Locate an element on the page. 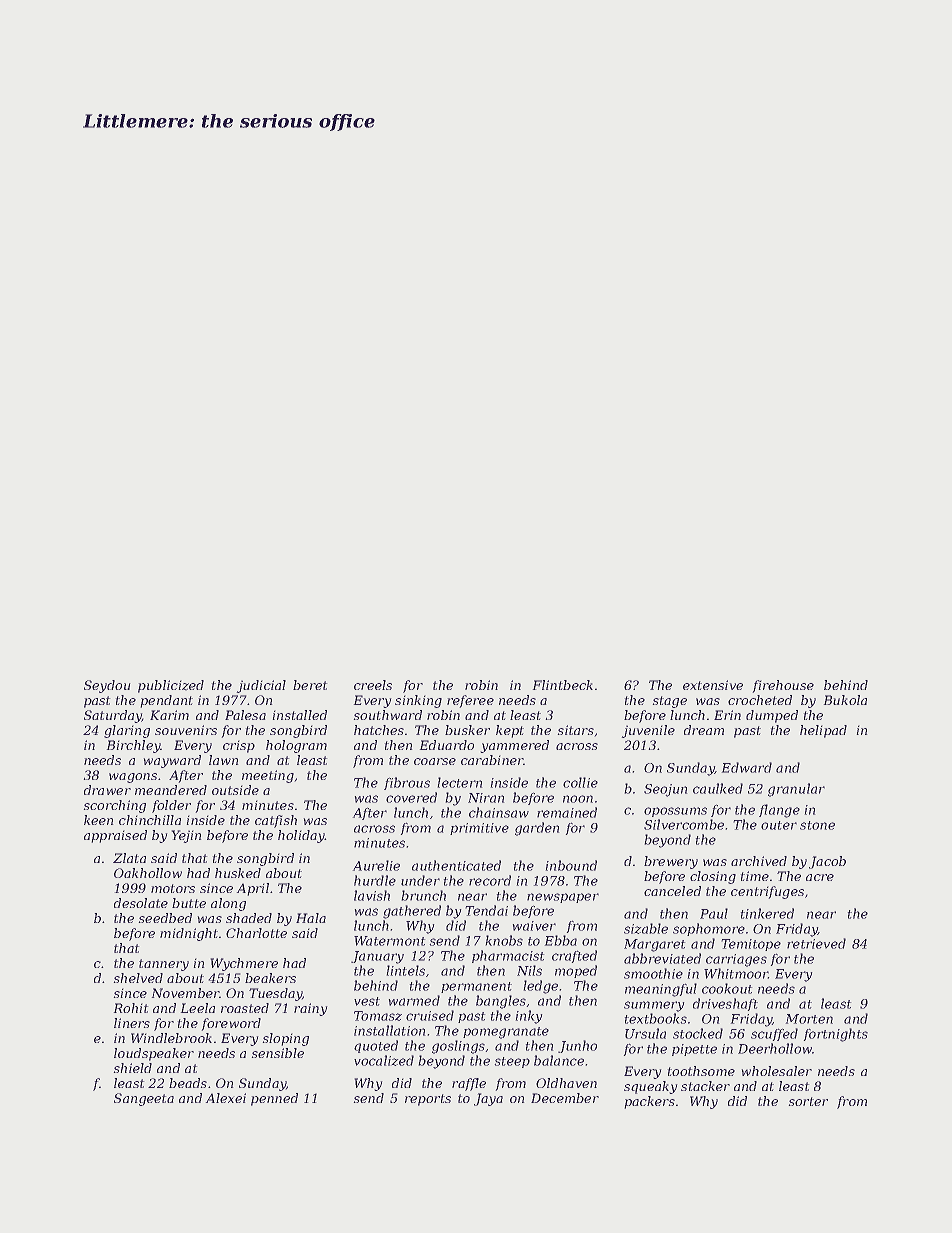 The width and height of the image is (952, 1233). cookout is located at coordinates (727, 988).
